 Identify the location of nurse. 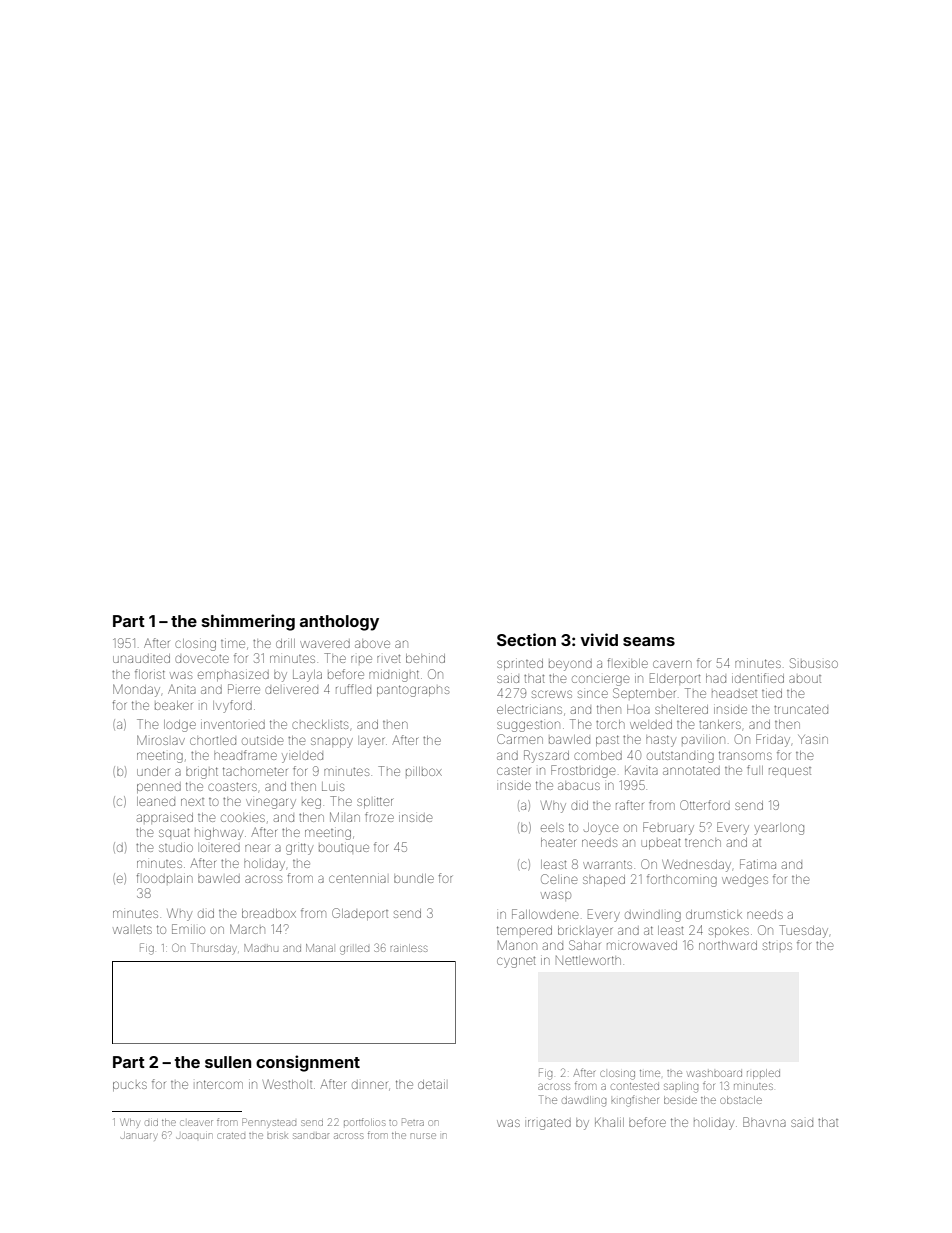
(423, 1136).
